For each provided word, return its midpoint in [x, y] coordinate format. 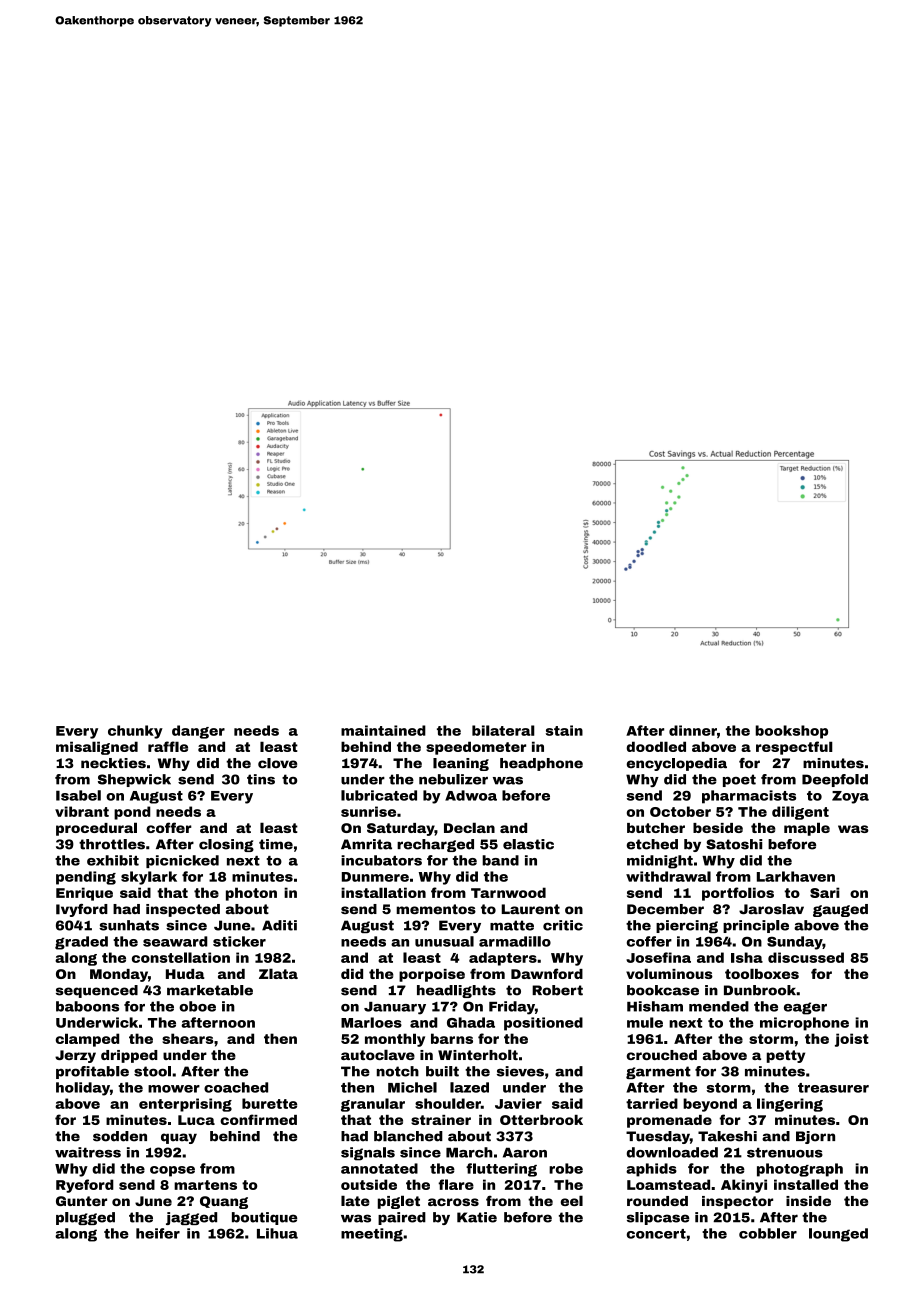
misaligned [97, 748]
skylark [149, 878]
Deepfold [835, 780]
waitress [88, 1152]
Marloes [371, 1022]
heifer [158, 1233]
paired [402, 1218]
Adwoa [471, 795]
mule [645, 1022]
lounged [838, 1235]
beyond [710, 1105]
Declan [469, 827]
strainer [441, 1120]
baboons [87, 1006]
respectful [794, 748]
